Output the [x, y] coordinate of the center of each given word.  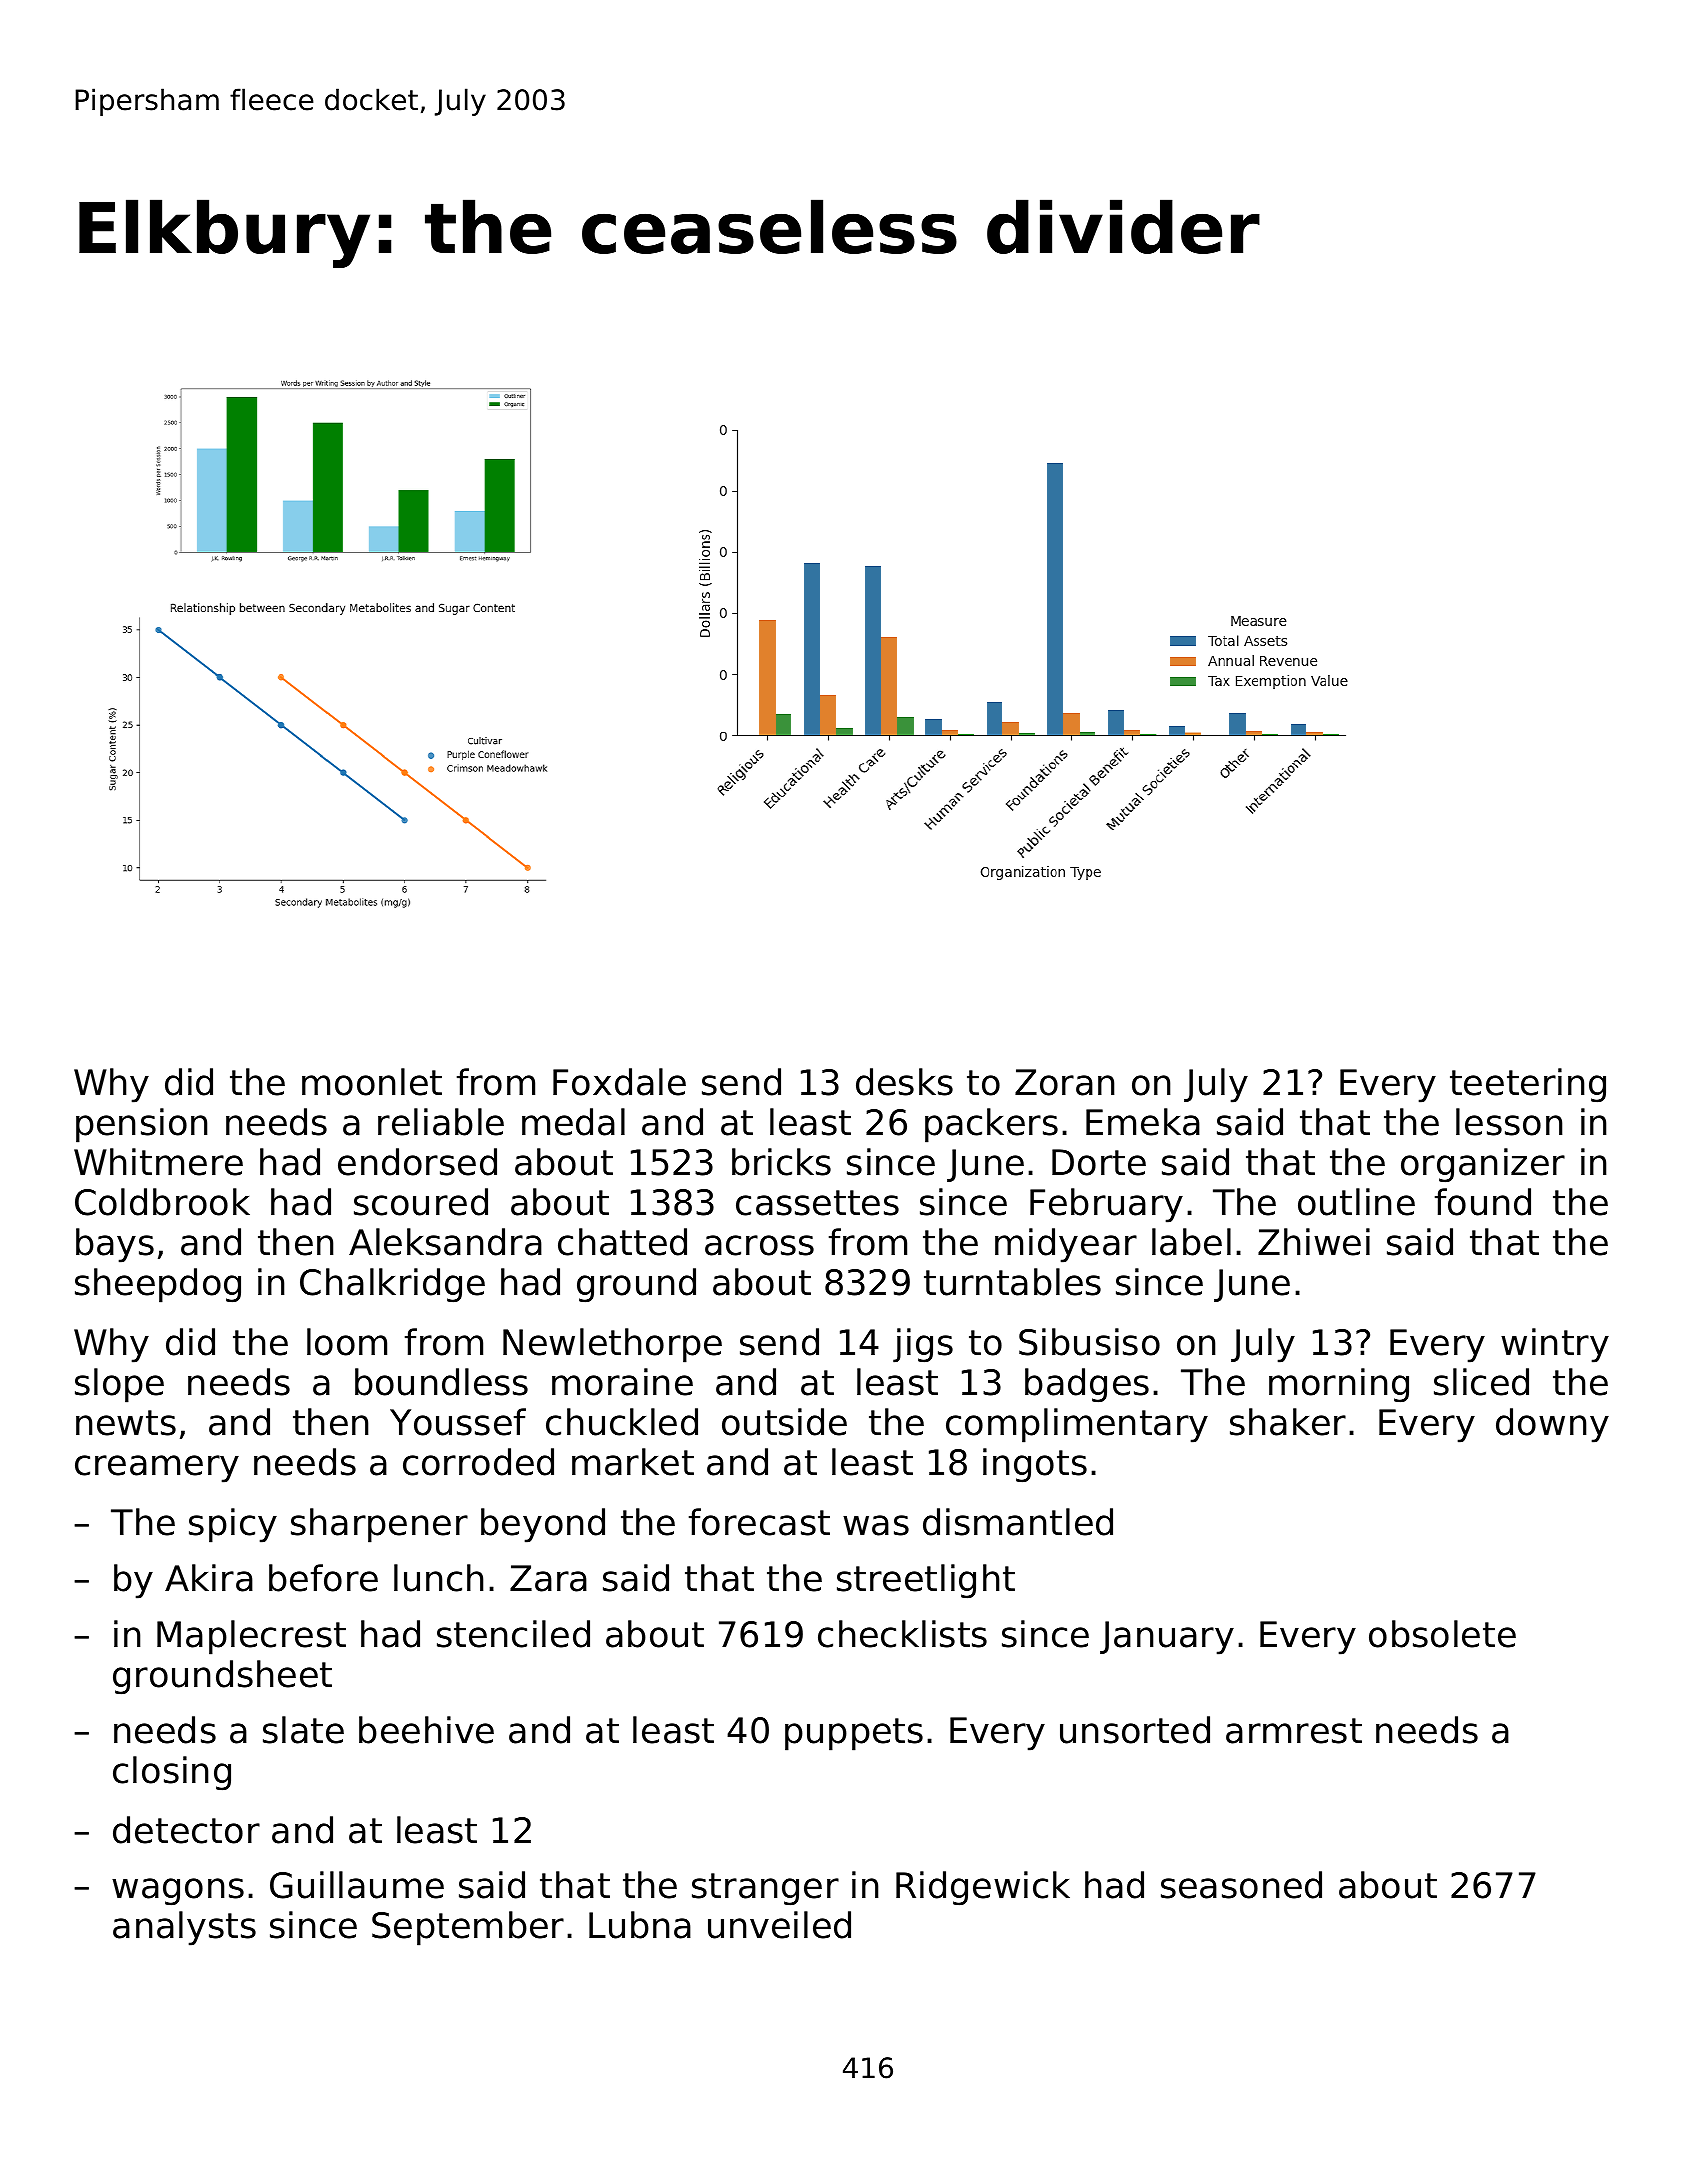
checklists [902, 1634]
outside [784, 1422]
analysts [184, 1928]
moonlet [372, 1082]
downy [1552, 1425]
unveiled [779, 1925]
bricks [781, 1162]
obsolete [1442, 1634]
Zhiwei [1314, 1242]
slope [119, 1385]
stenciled [513, 1634]
